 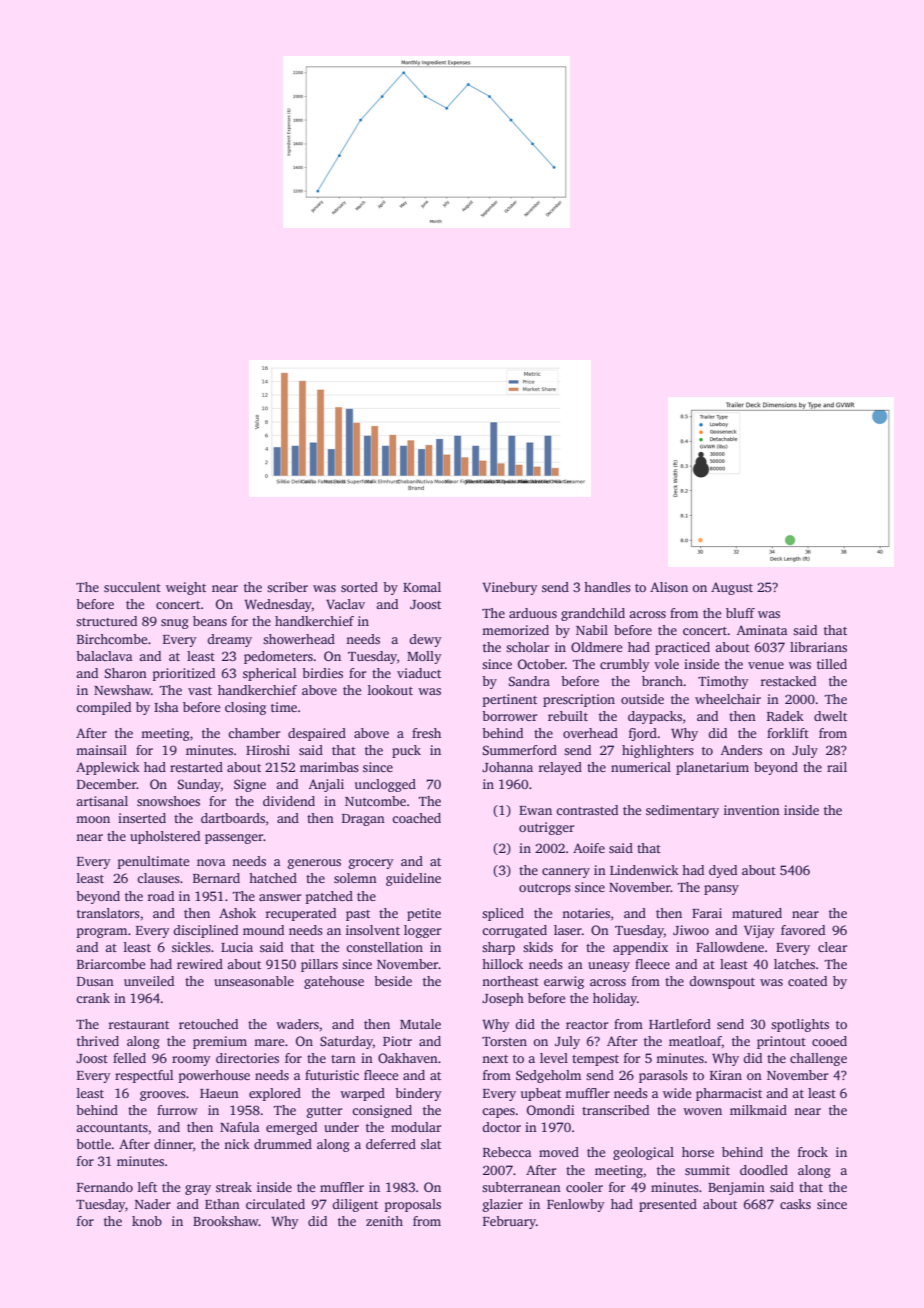 What do you see at coordinates (741, 750) in the image?
I see `Anders` at bounding box center [741, 750].
